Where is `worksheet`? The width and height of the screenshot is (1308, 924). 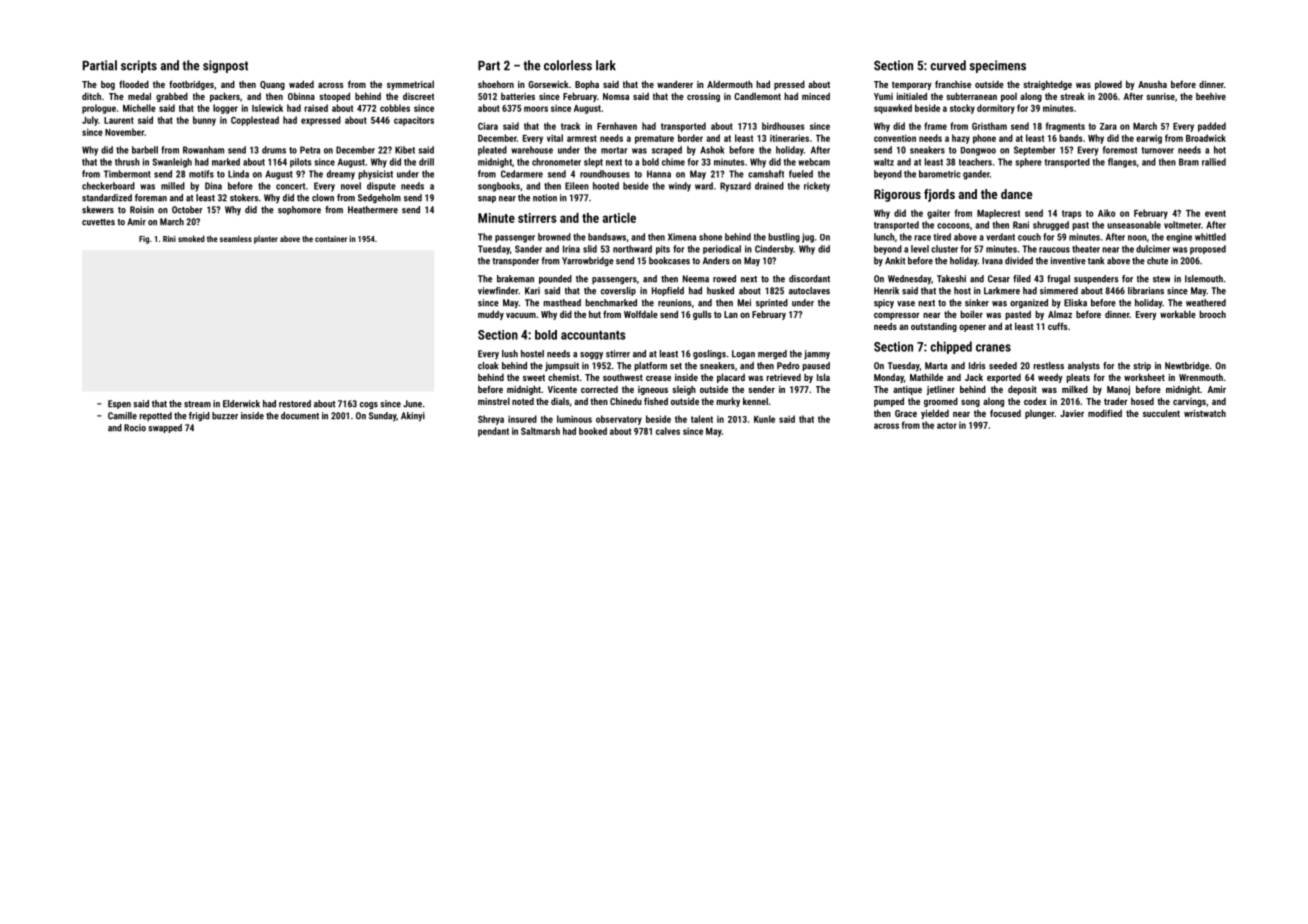
worksheet is located at coordinates (1144, 377).
